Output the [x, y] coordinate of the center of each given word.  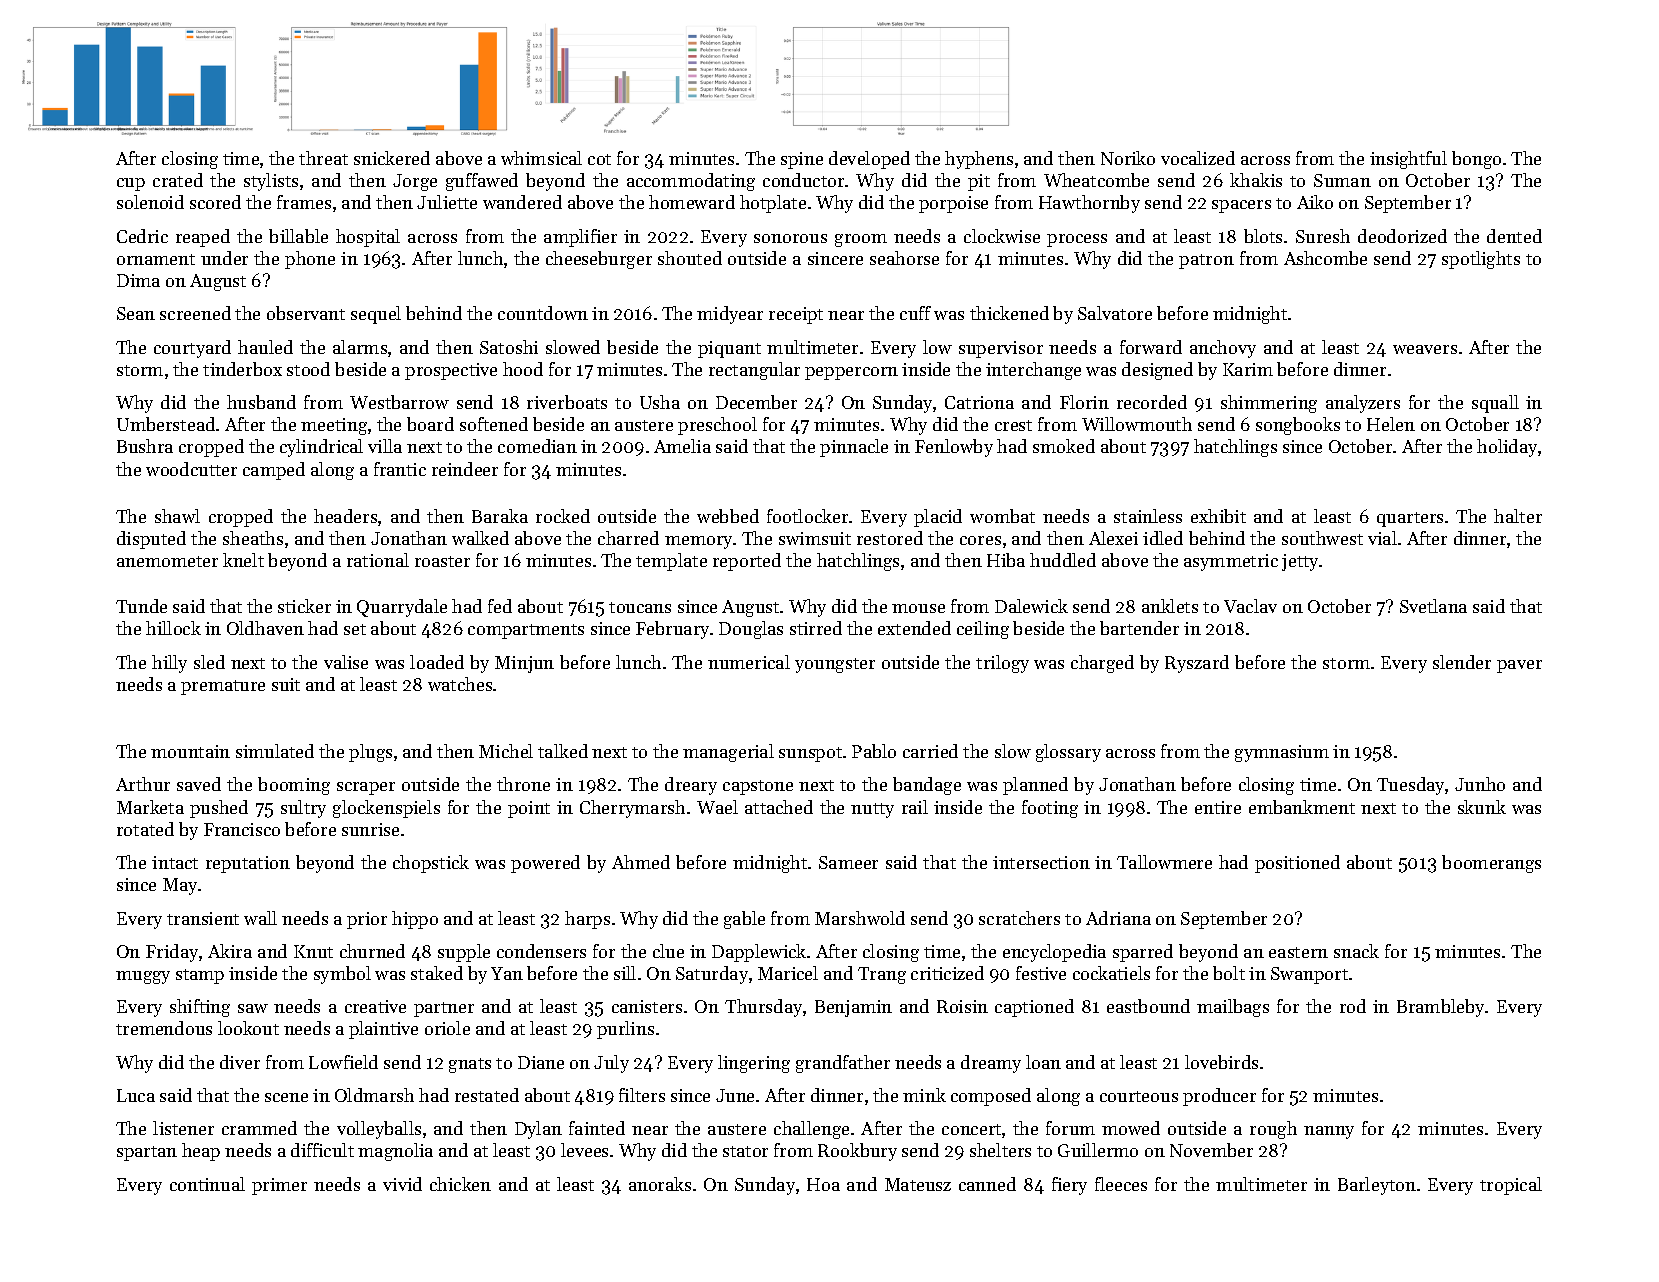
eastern [1298, 952]
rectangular [754, 371]
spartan [147, 1153]
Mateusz [918, 1184]
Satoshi [509, 347]
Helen [1391, 424]
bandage [927, 786]
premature [223, 687]
